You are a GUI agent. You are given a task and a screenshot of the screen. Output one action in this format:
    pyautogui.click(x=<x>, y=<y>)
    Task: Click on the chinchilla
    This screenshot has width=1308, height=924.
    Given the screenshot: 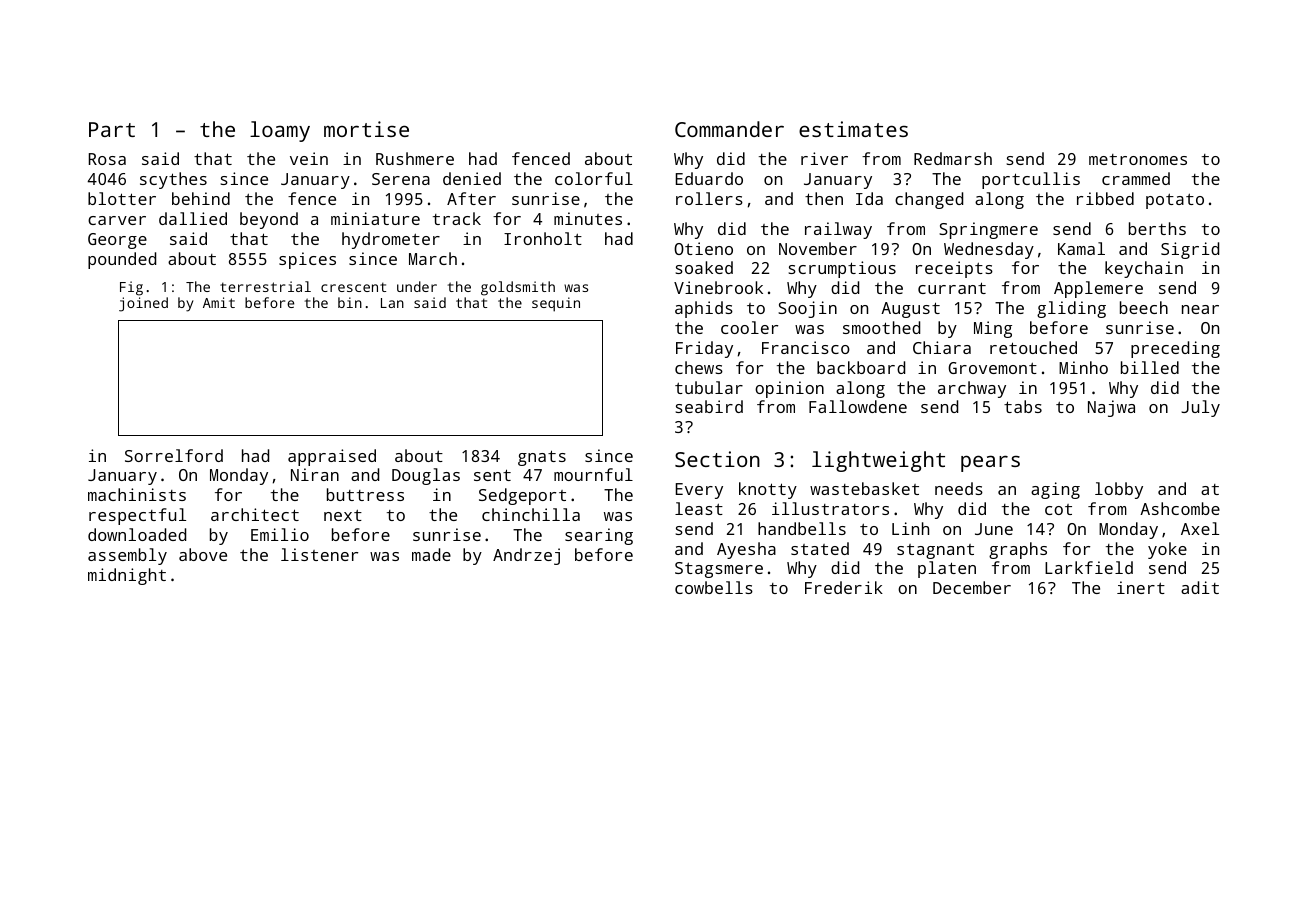 What is the action you would take?
    pyautogui.click(x=531, y=514)
